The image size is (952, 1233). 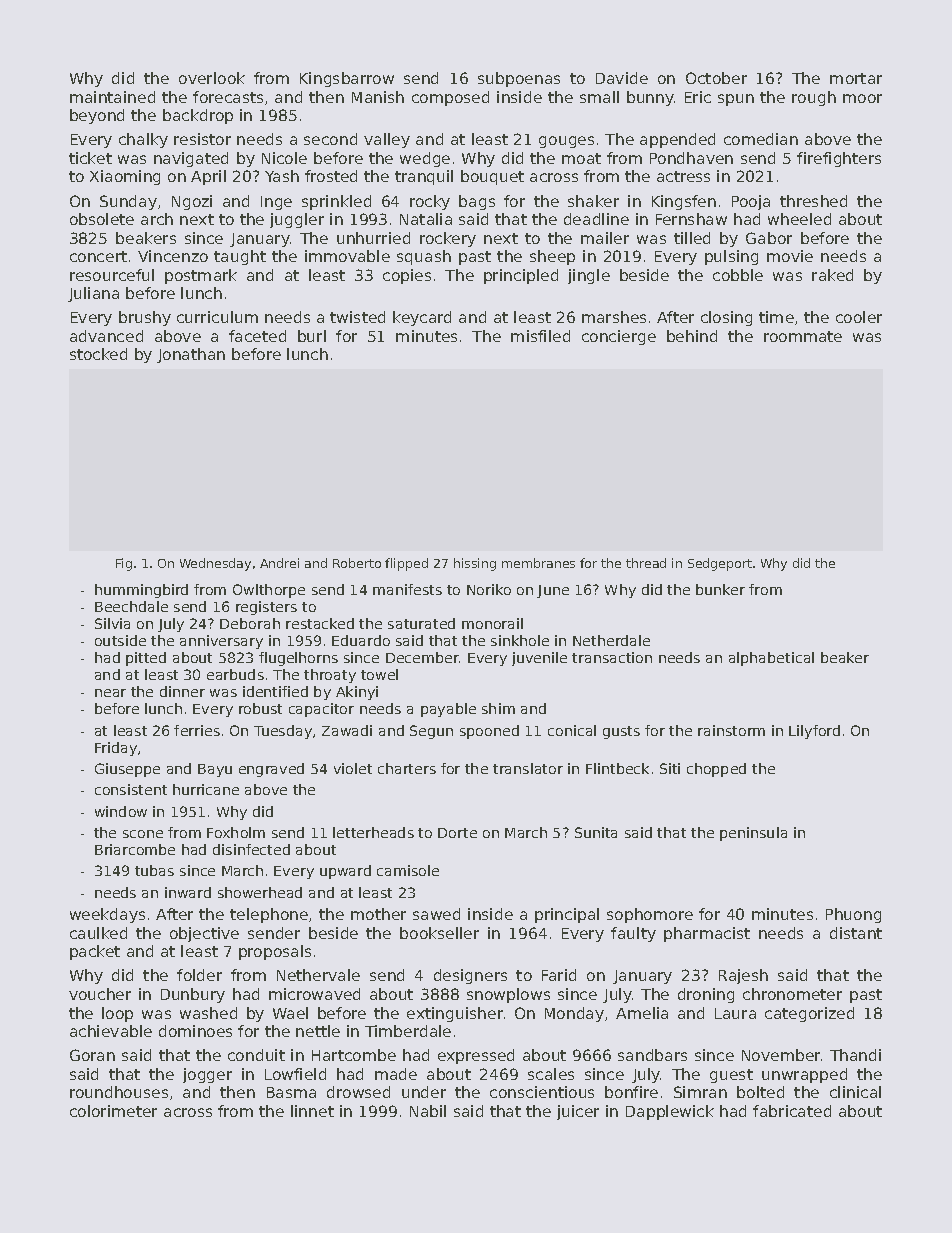 I want to click on closing, so click(x=726, y=318).
